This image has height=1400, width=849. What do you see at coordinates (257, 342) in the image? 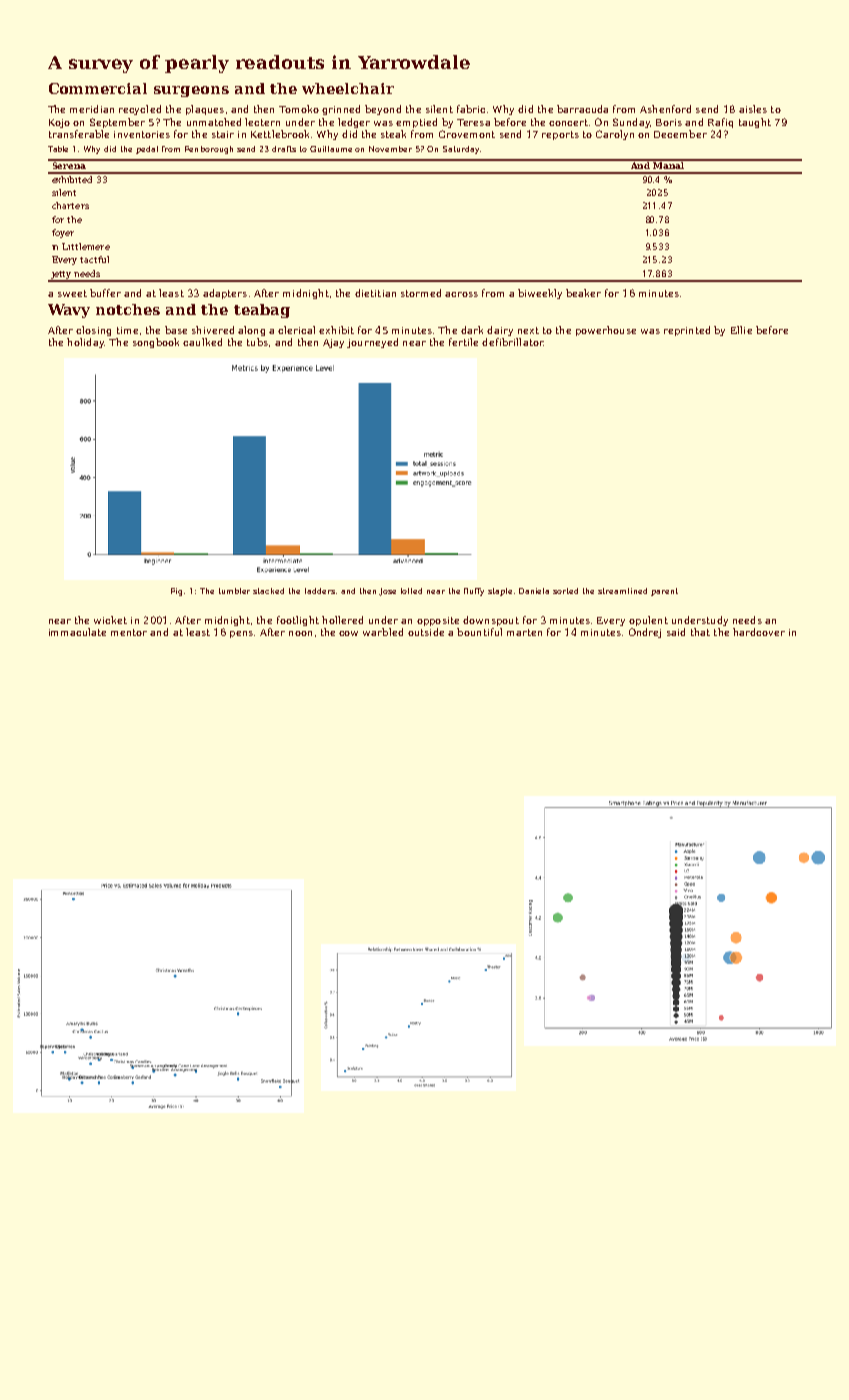
I see `tubs` at bounding box center [257, 342].
